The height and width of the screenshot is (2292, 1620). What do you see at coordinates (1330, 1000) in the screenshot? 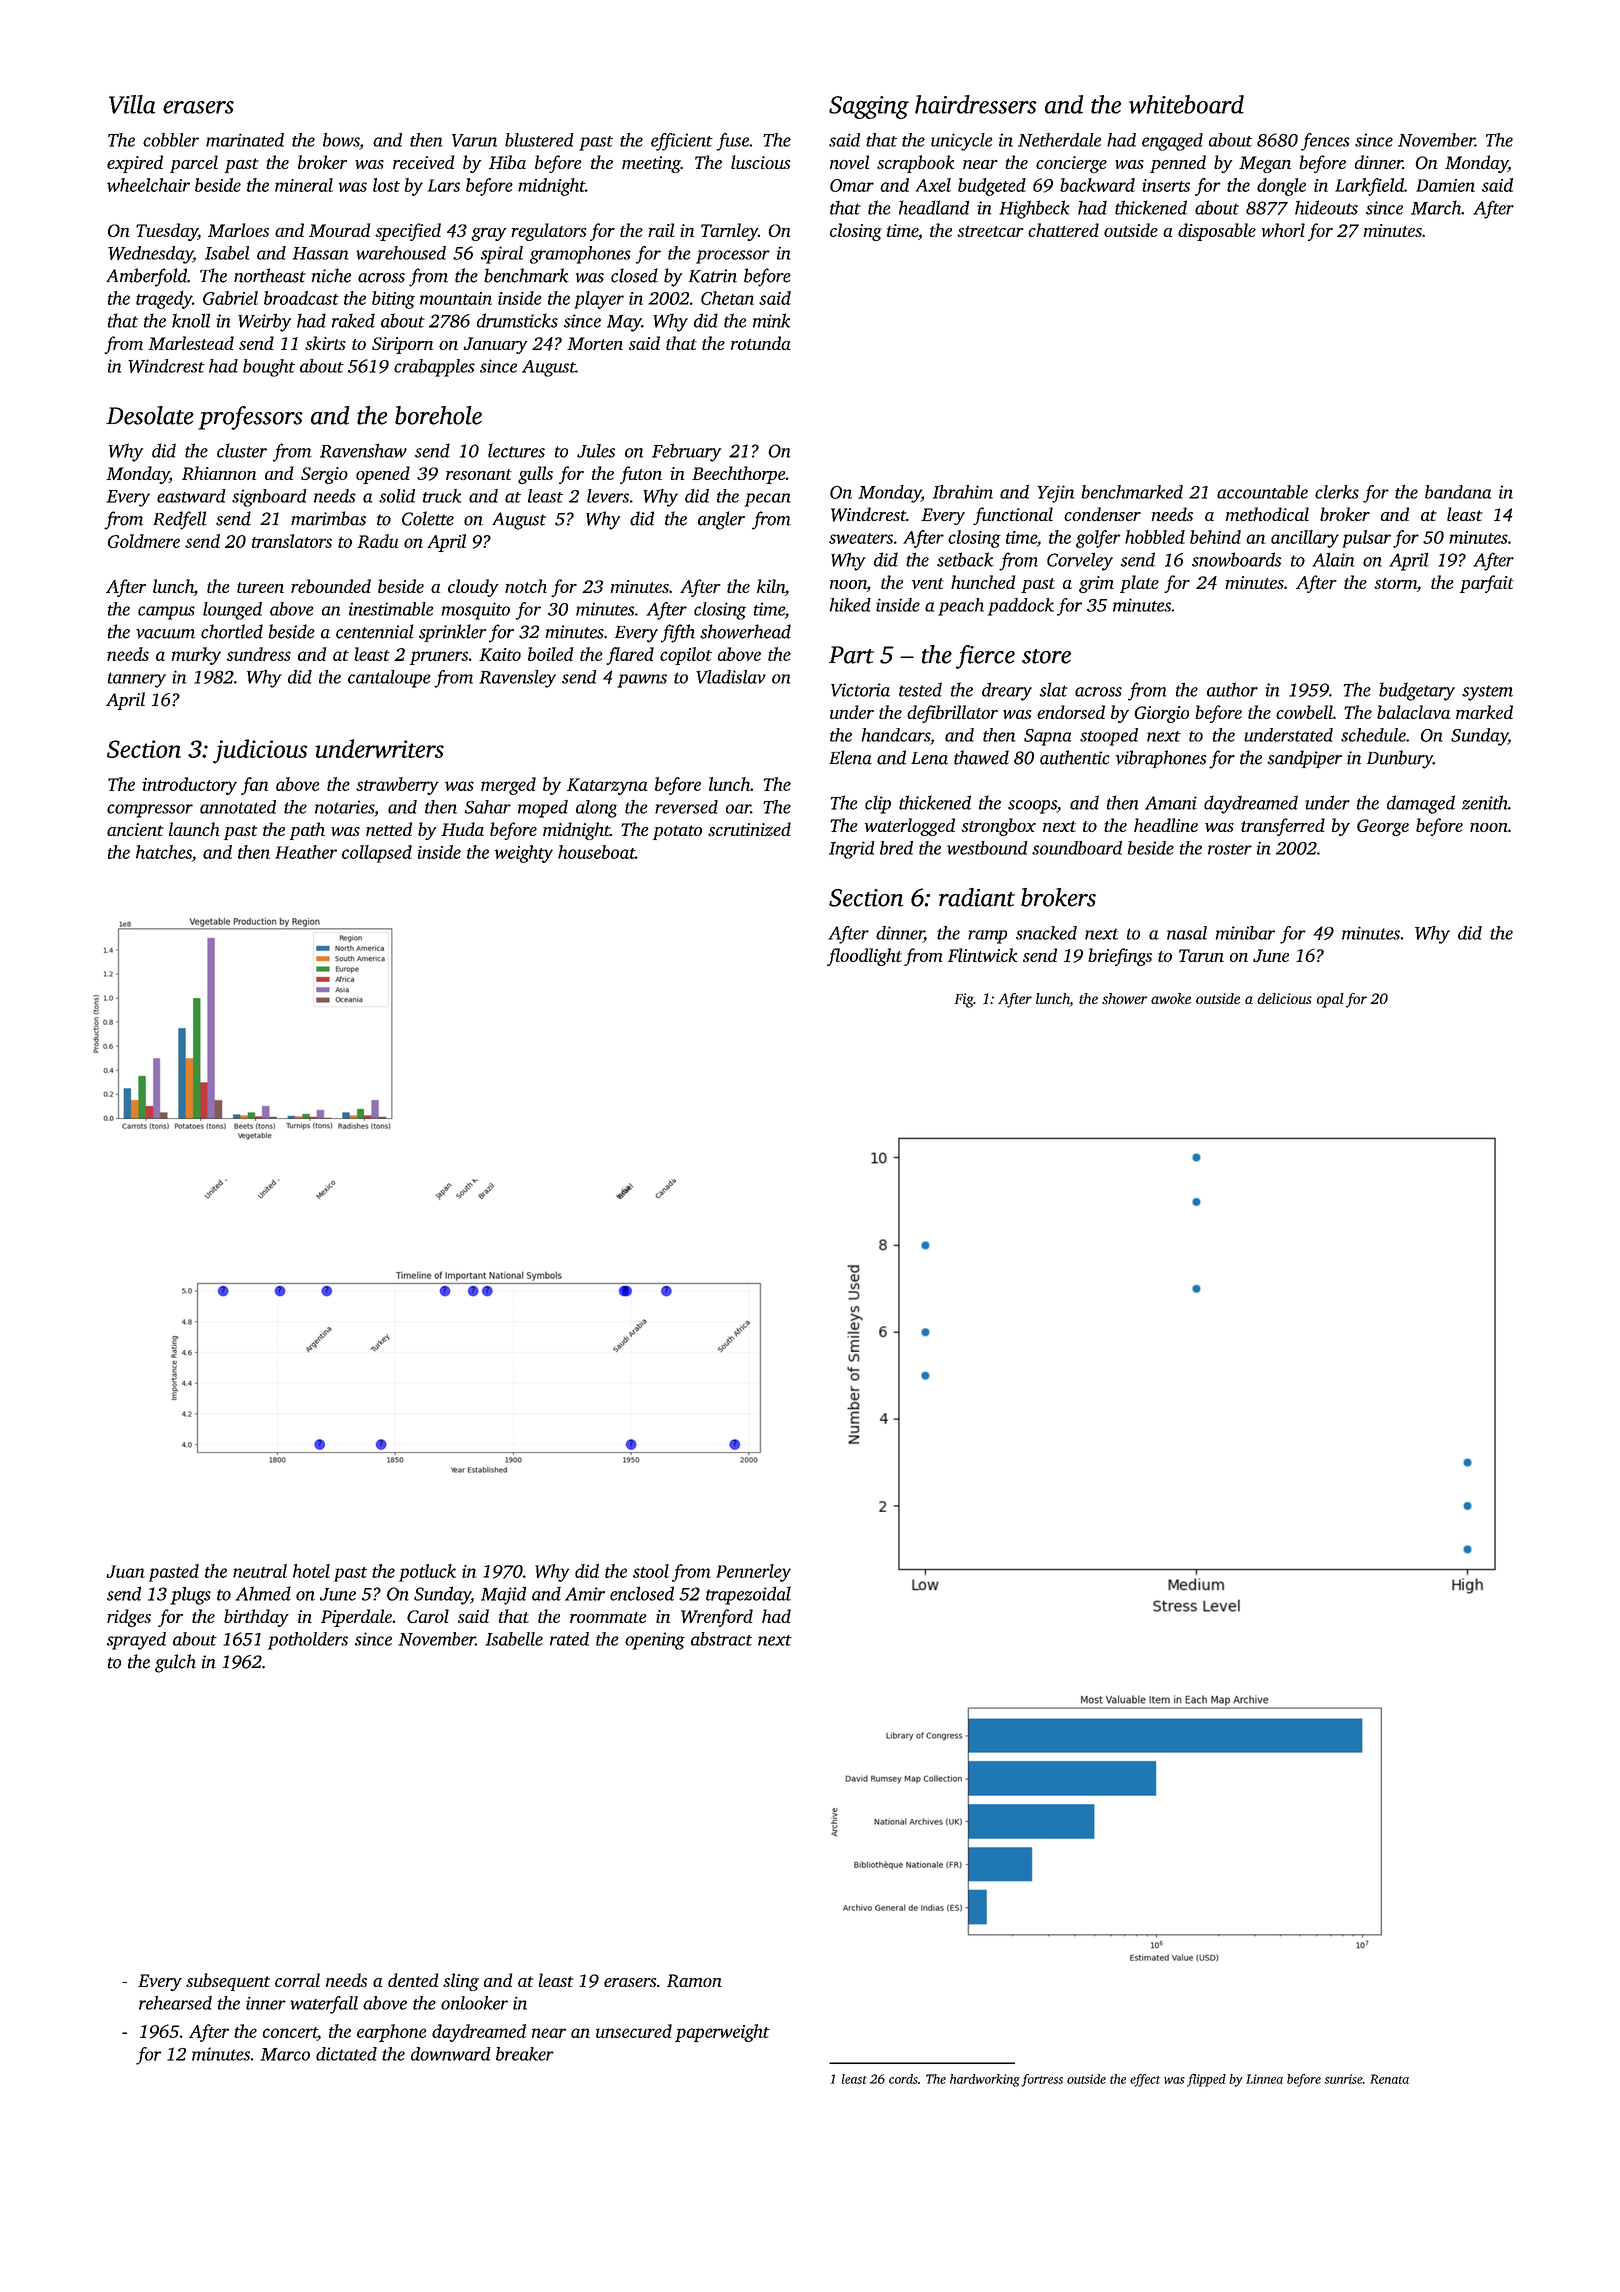
I see `opal` at bounding box center [1330, 1000].
